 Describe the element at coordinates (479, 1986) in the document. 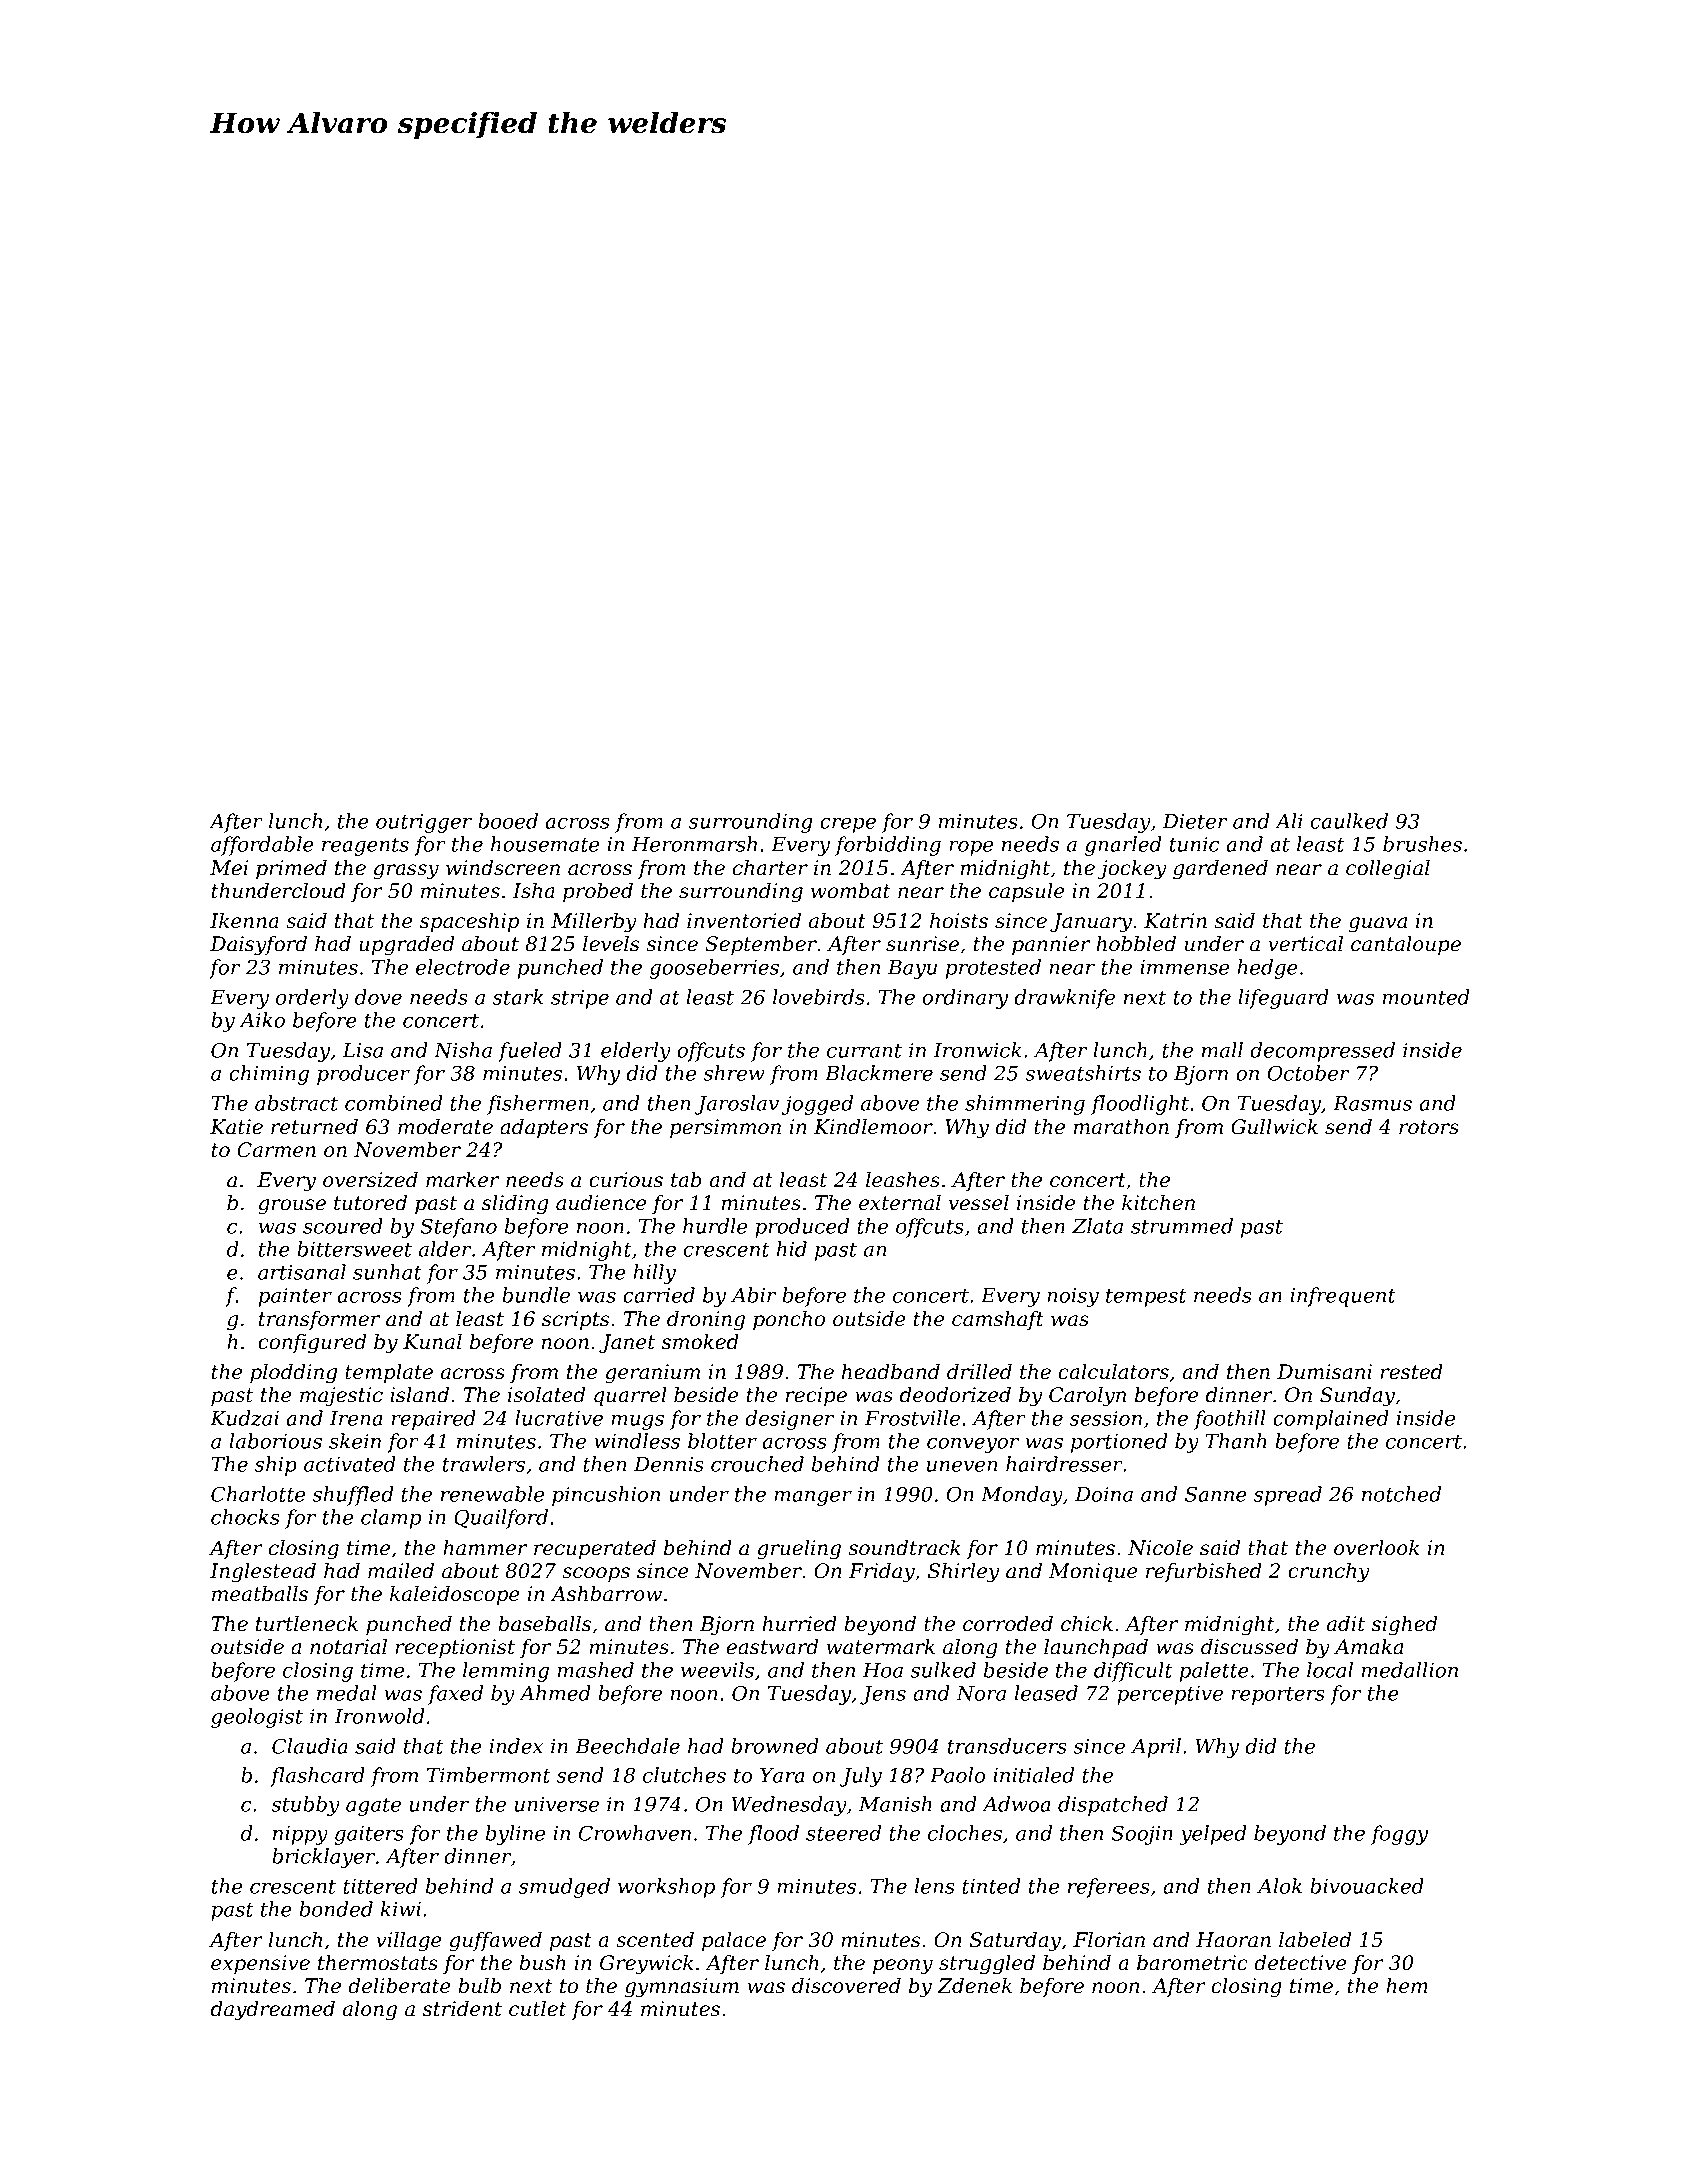

I see `bulb` at that location.
